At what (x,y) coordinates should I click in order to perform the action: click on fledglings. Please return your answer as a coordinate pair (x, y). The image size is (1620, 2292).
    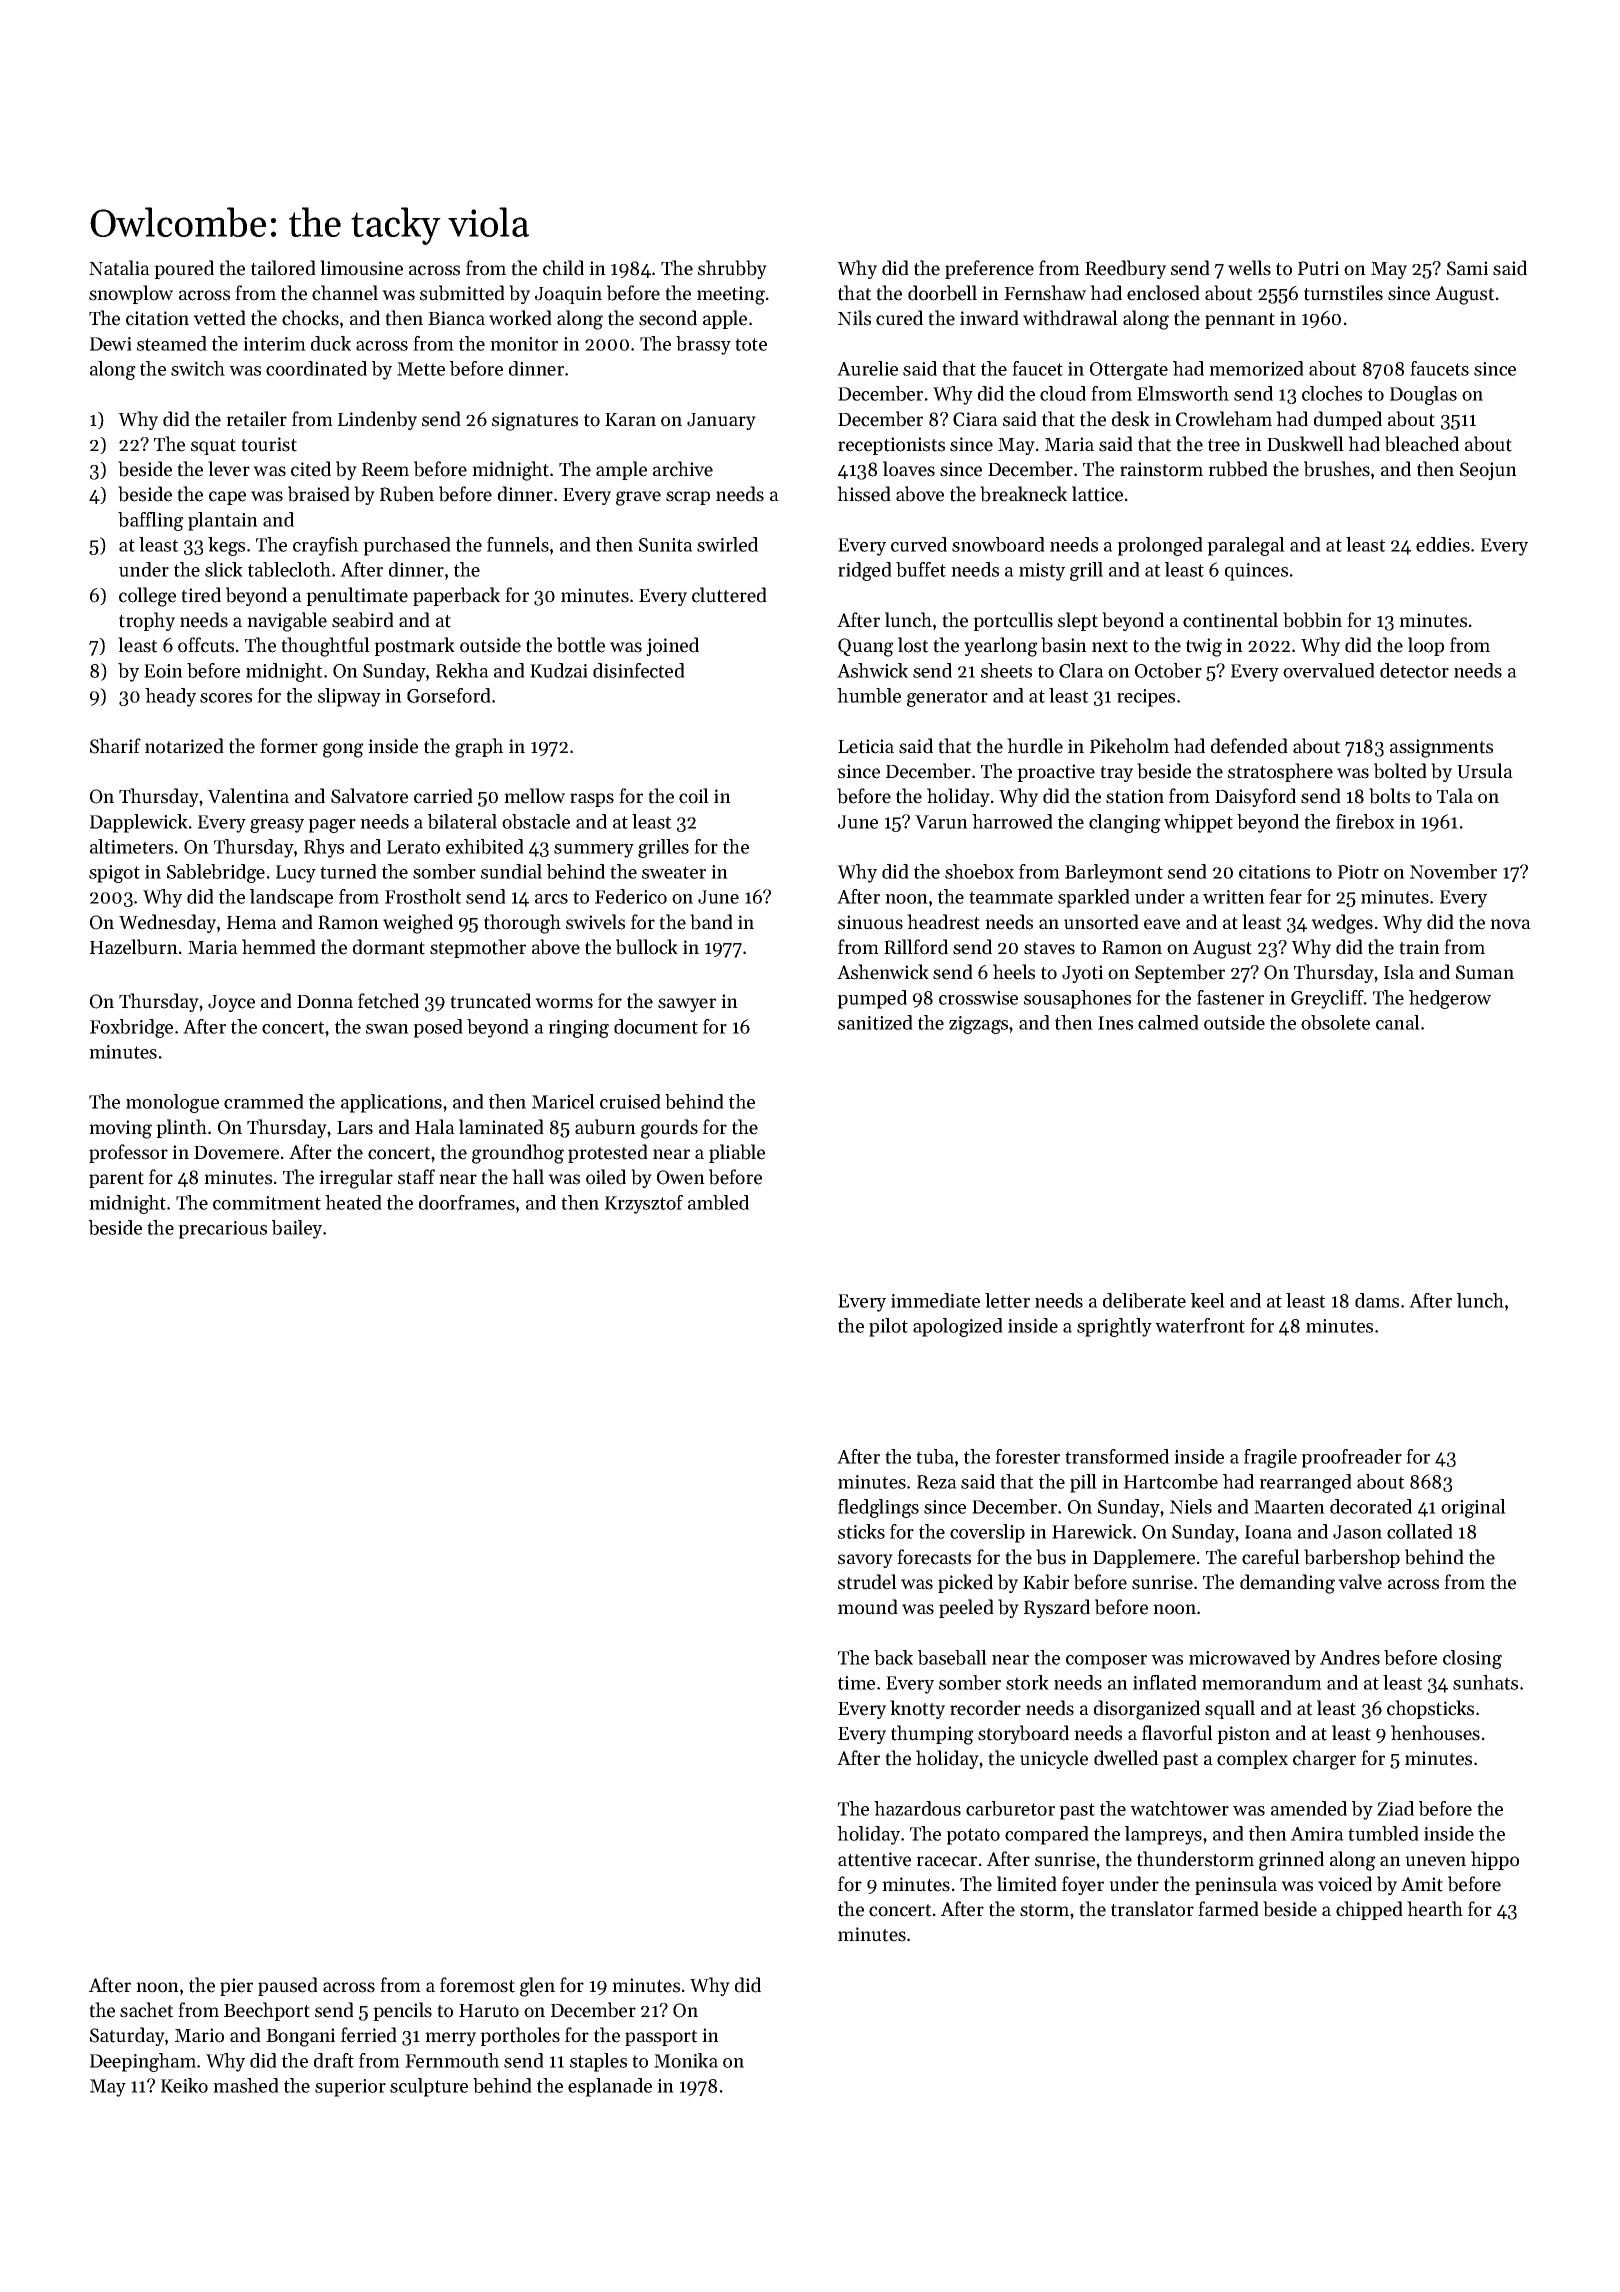
    Looking at the image, I should click on (878, 1508).
